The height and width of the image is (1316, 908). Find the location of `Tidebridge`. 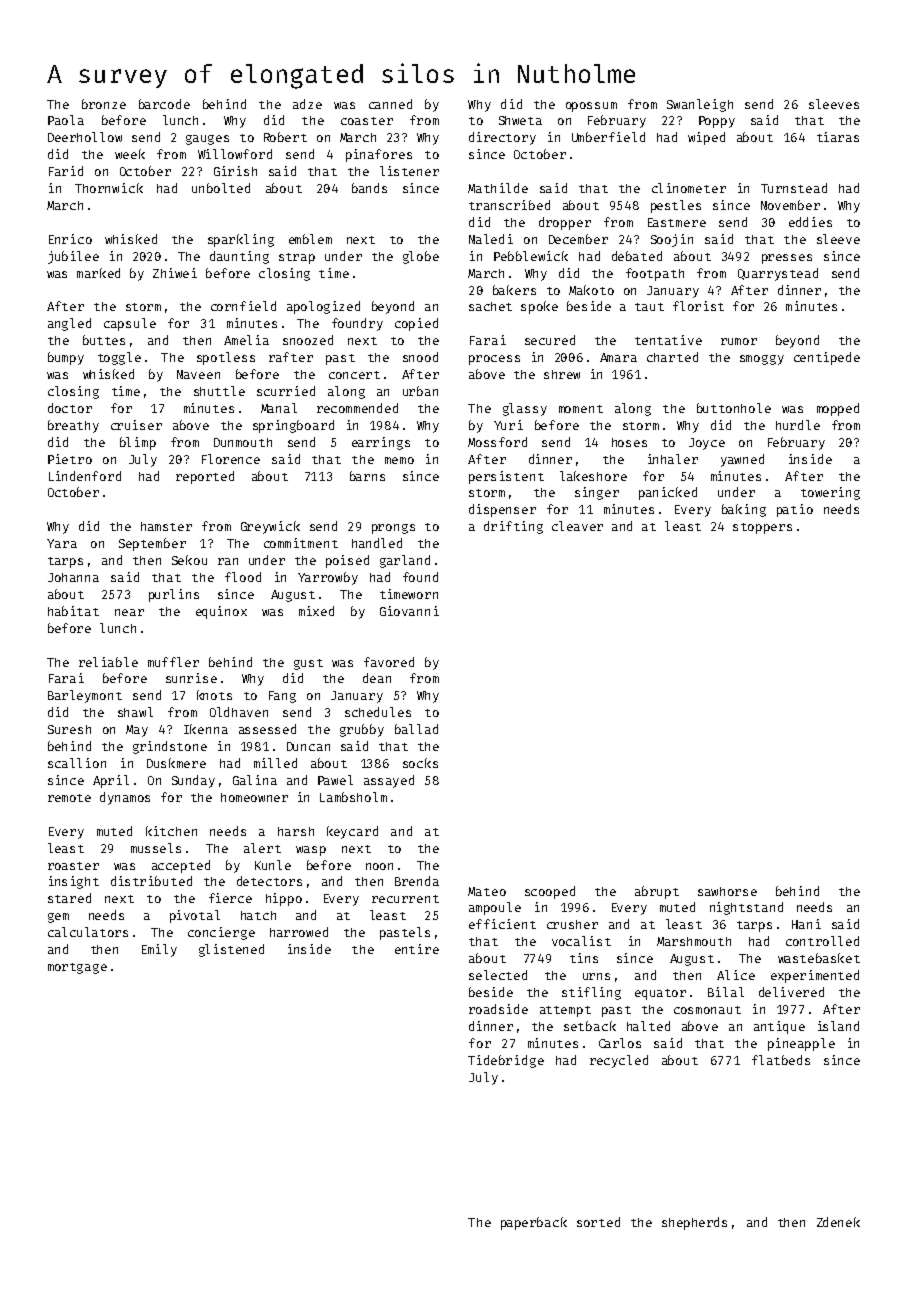

Tidebridge is located at coordinates (506, 1061).
